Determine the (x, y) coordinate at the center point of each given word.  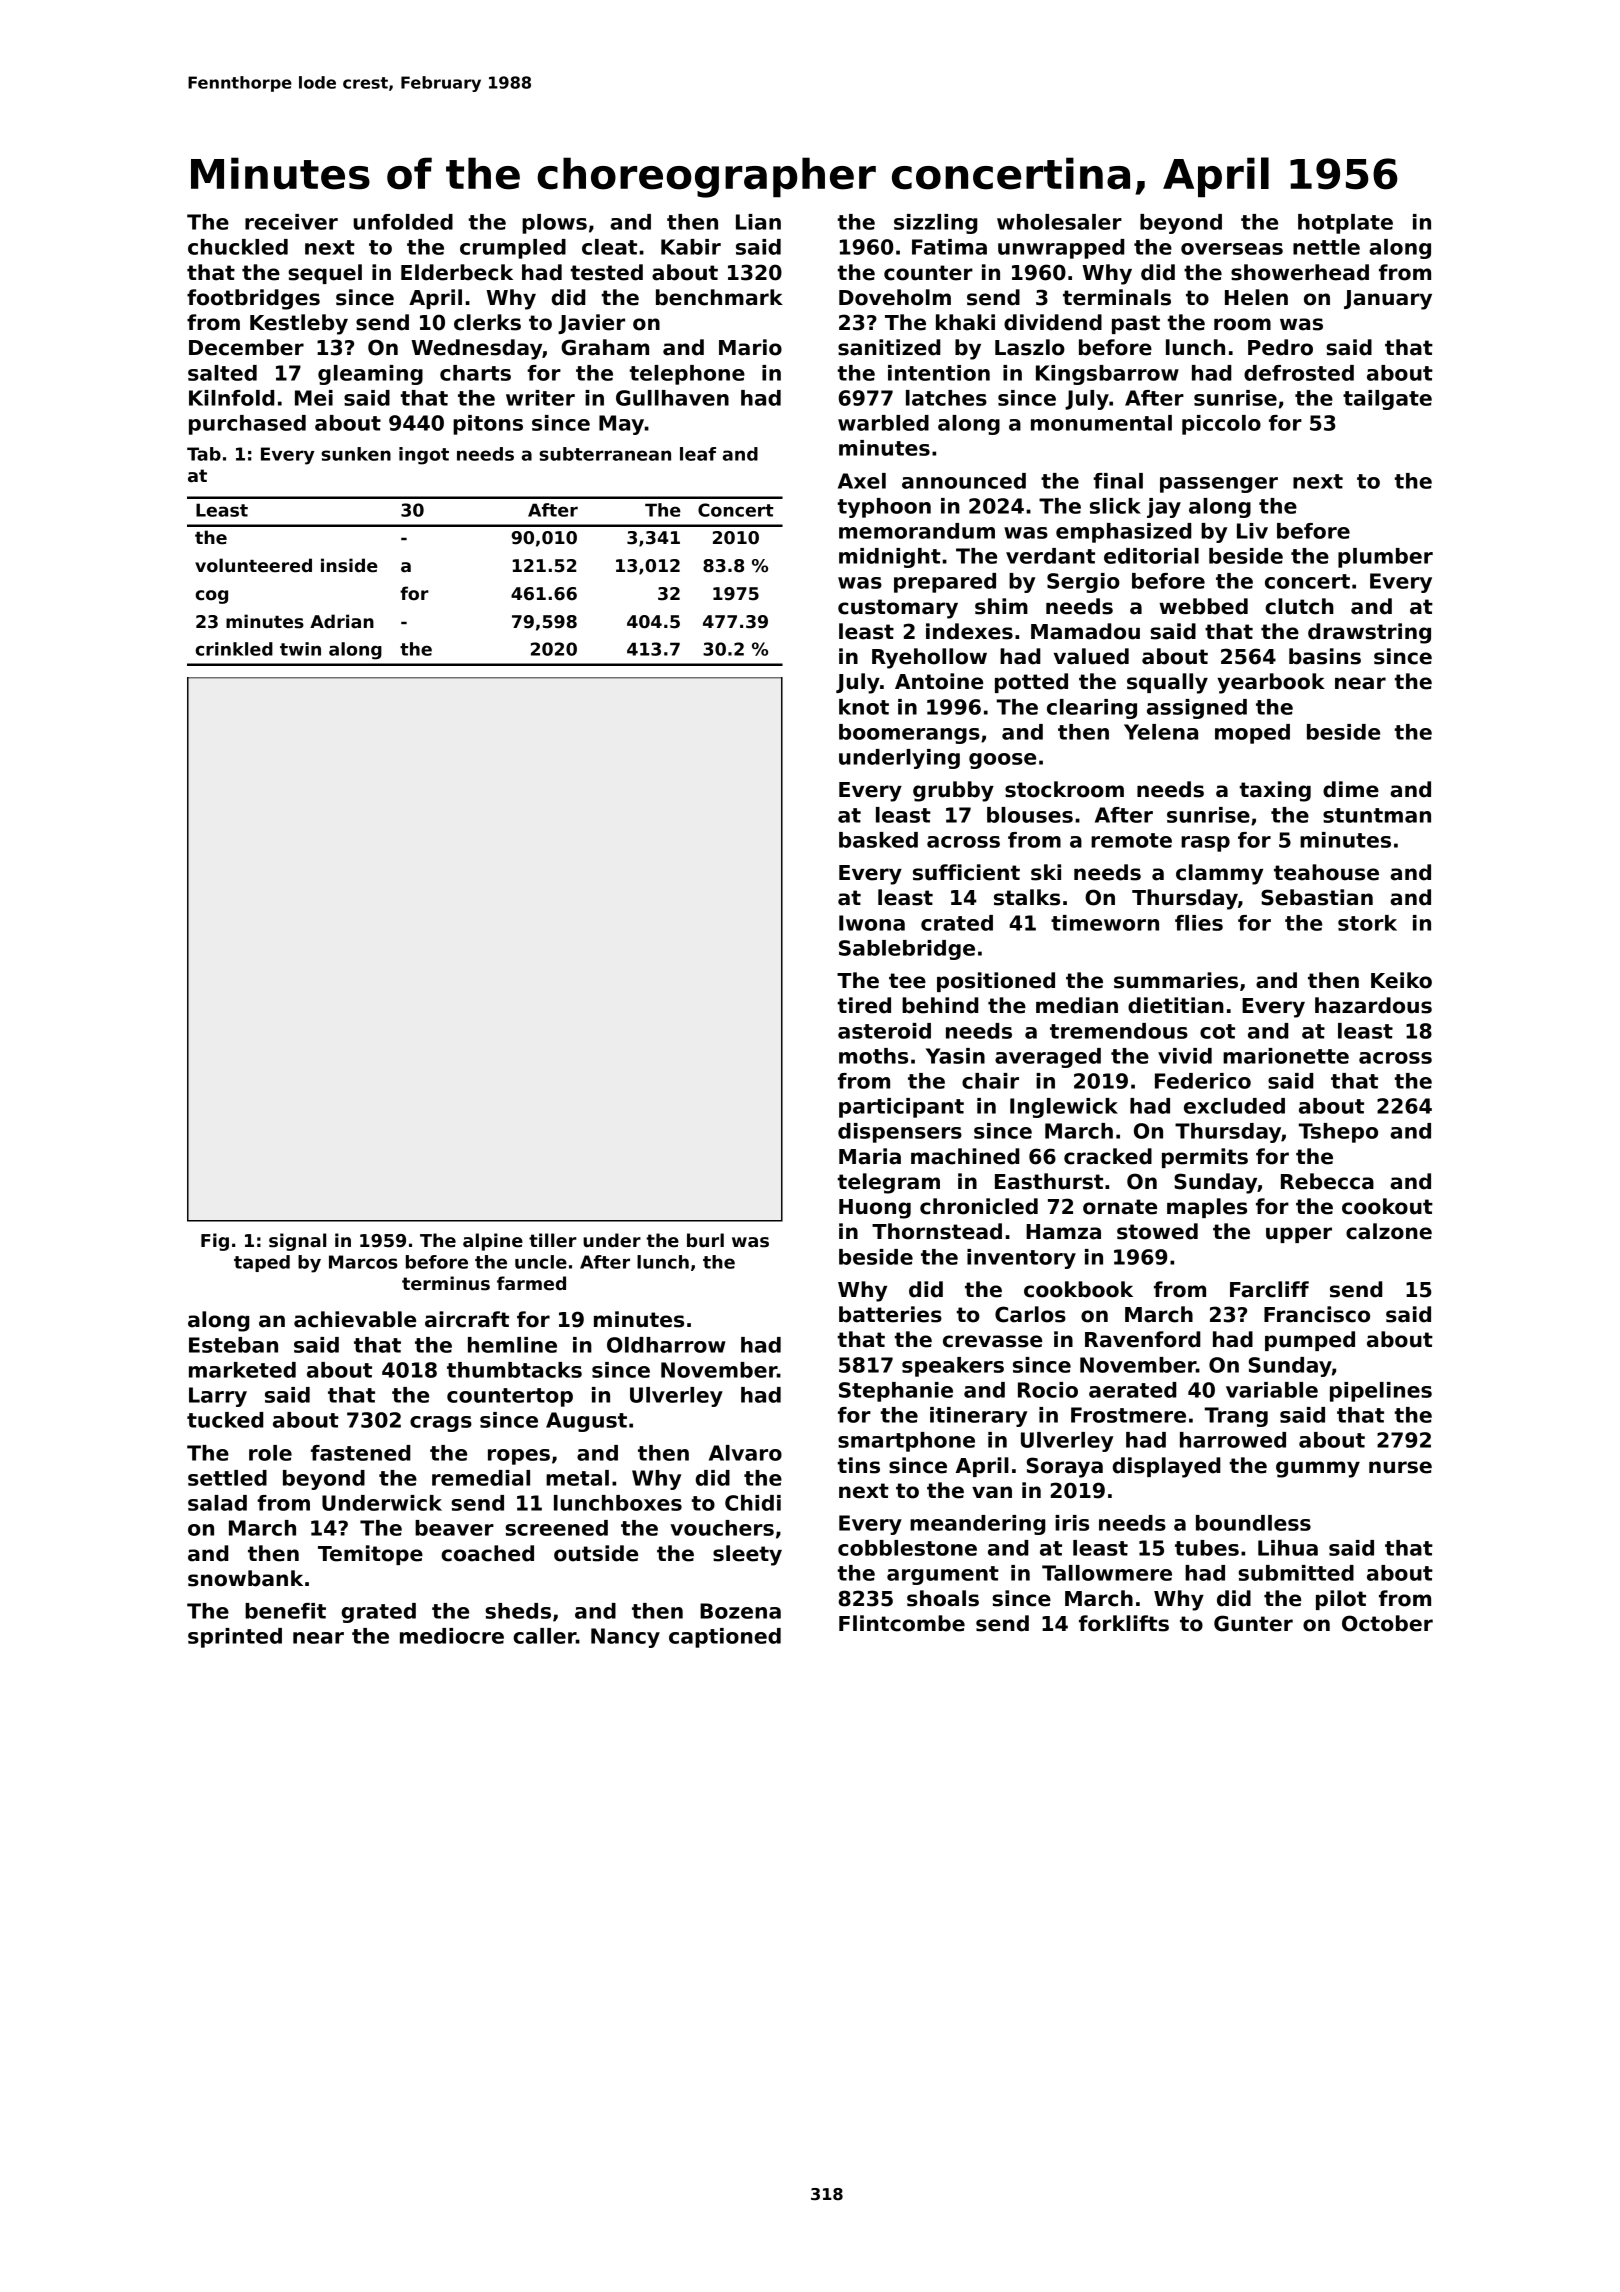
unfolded (403, 222)
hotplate (1345, 224)
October (1387, 1623)
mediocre (452, 1636)
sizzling (935, 224)
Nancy (625, 1638)
